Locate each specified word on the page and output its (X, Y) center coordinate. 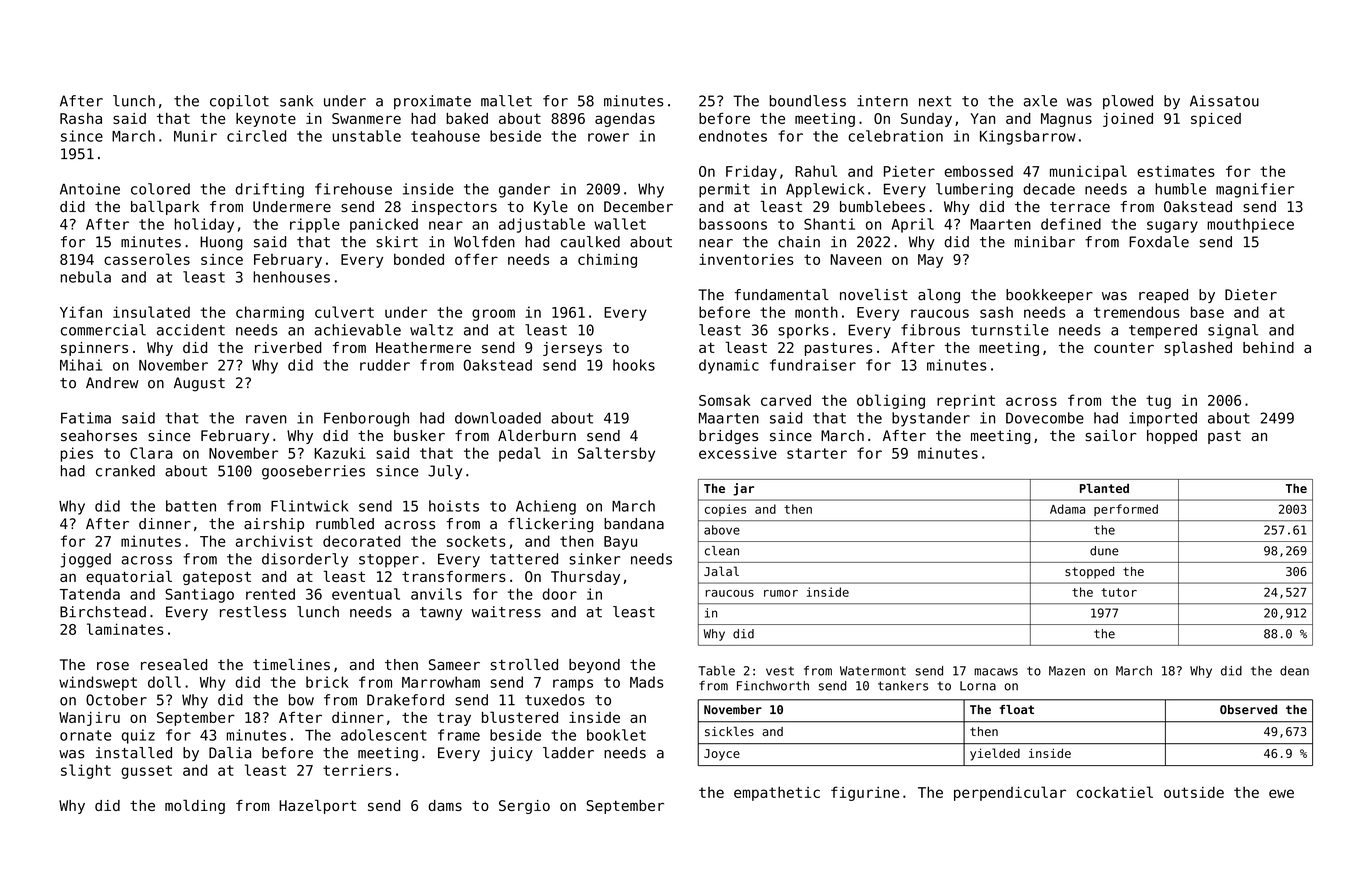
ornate (85, 735)
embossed (978, 171)
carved (786, 400)
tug (1158, 402)
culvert (344, 312)
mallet (506, 101)
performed (1126, 510)
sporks (803, 331)
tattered (524, 559)
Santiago (199, 595)
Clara (151, 453)
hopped (1172, 437)
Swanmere (366, 118)
